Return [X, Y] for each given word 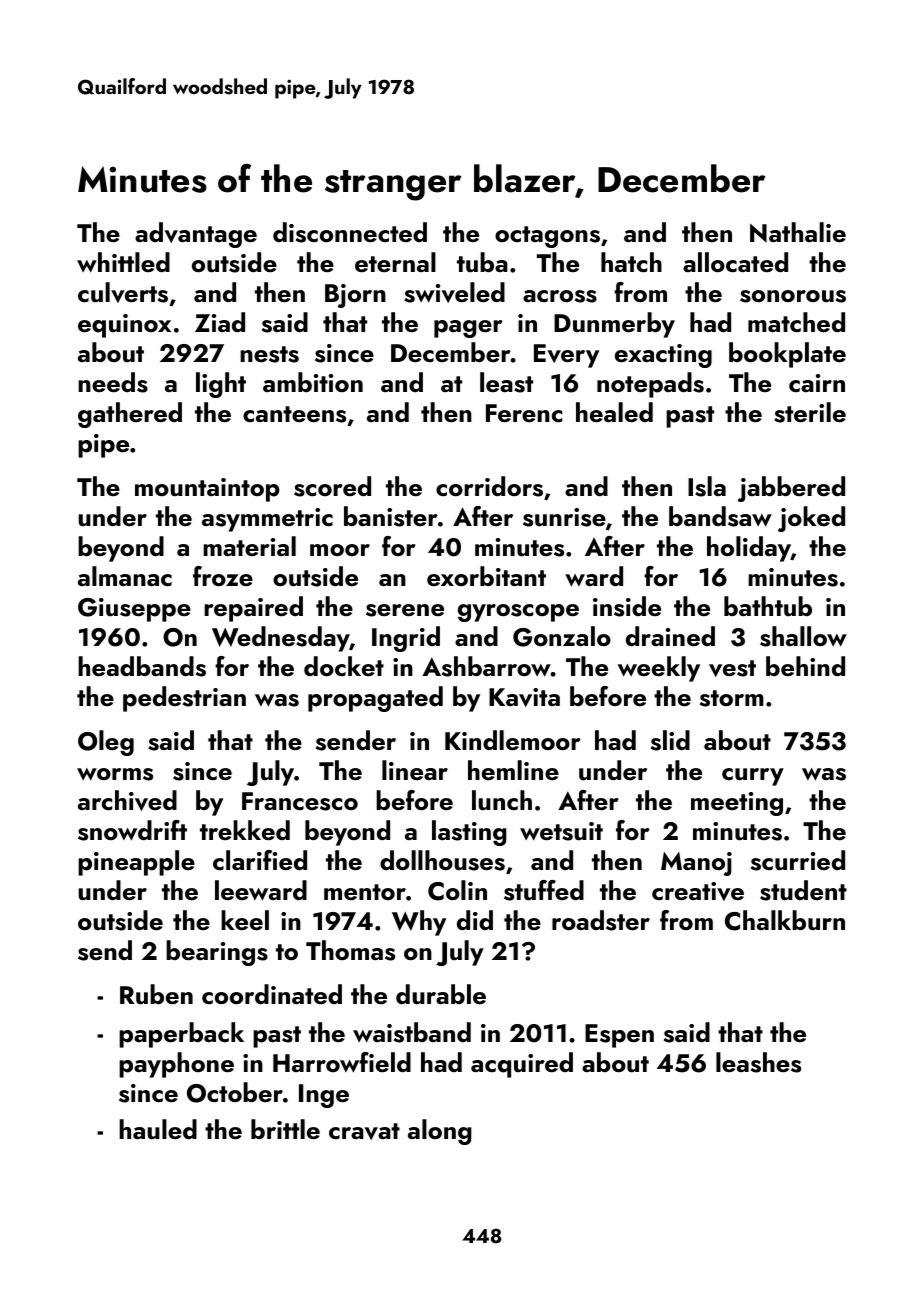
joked [811, 519]
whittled [123, 262]
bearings [217, 953]
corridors [489, 486]
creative [698, 891]
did [475, 920]
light [221, 385]
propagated [375, 699]
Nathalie [798, 232]
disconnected [350, 232]
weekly [659, 669]
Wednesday [281, 639]
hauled [158, 1129]
